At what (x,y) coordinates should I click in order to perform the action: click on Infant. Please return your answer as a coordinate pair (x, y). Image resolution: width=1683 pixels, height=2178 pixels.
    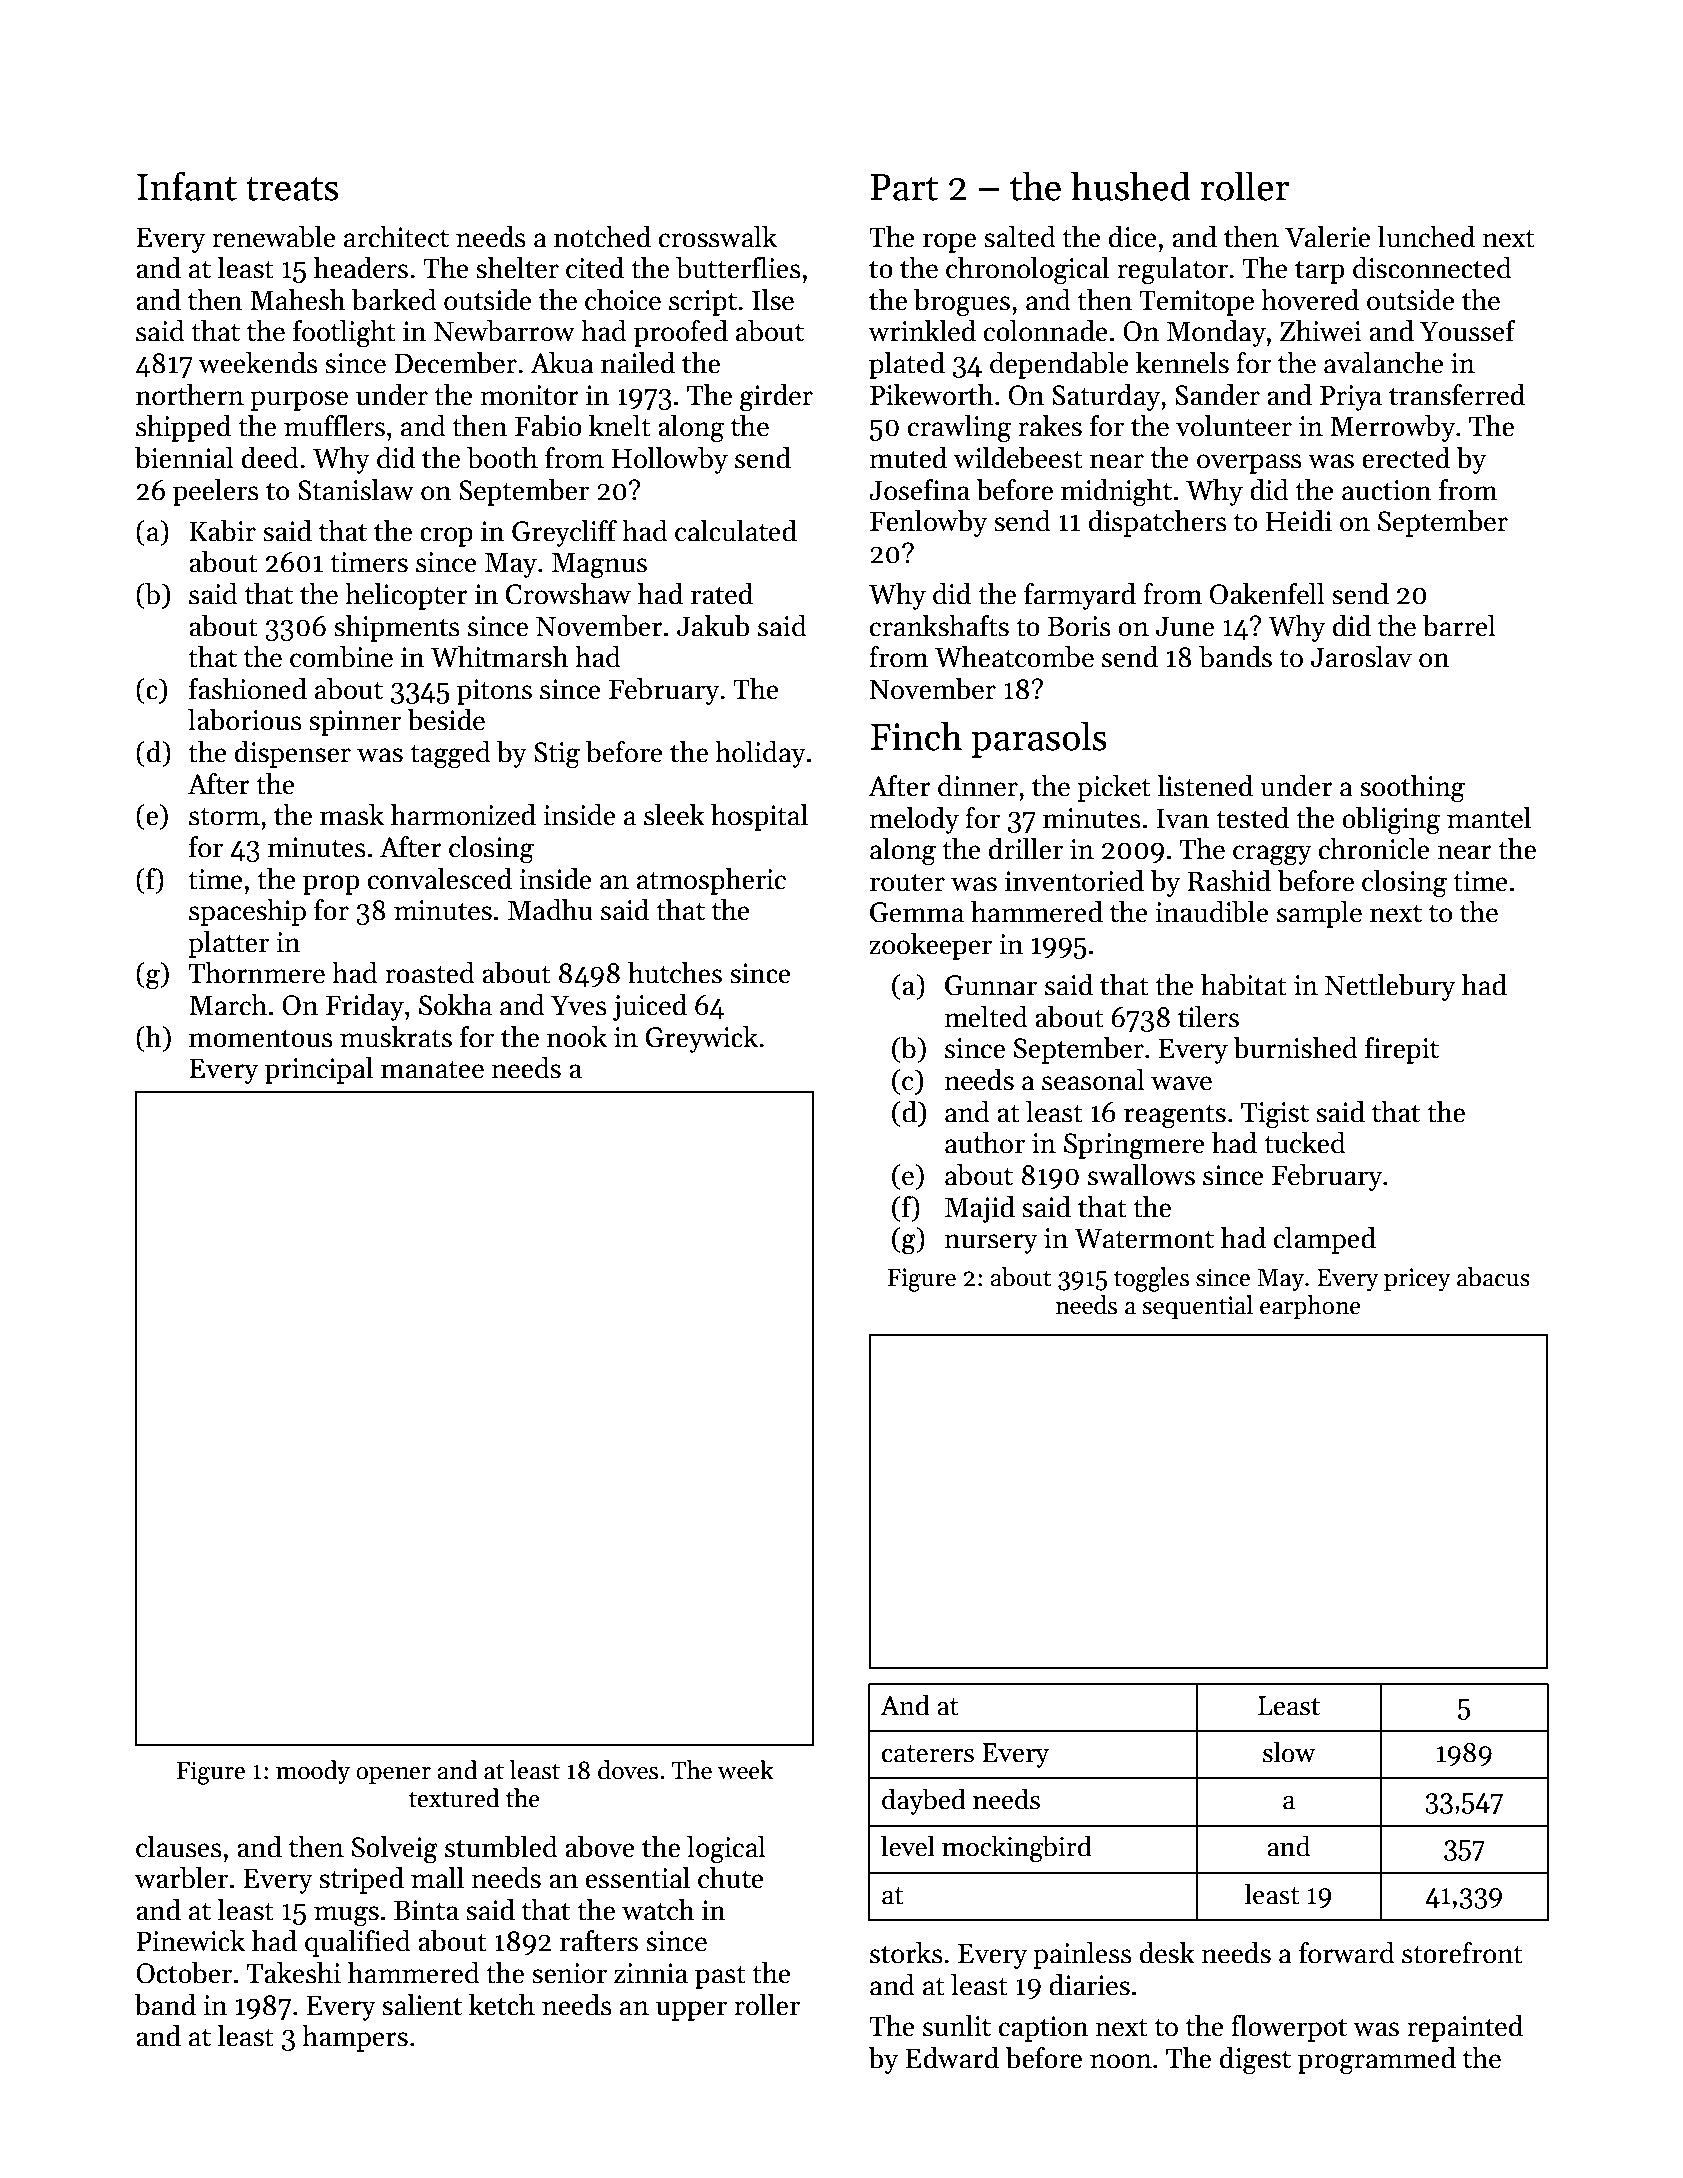
    Looking at the image, I should click on (187, 186).
